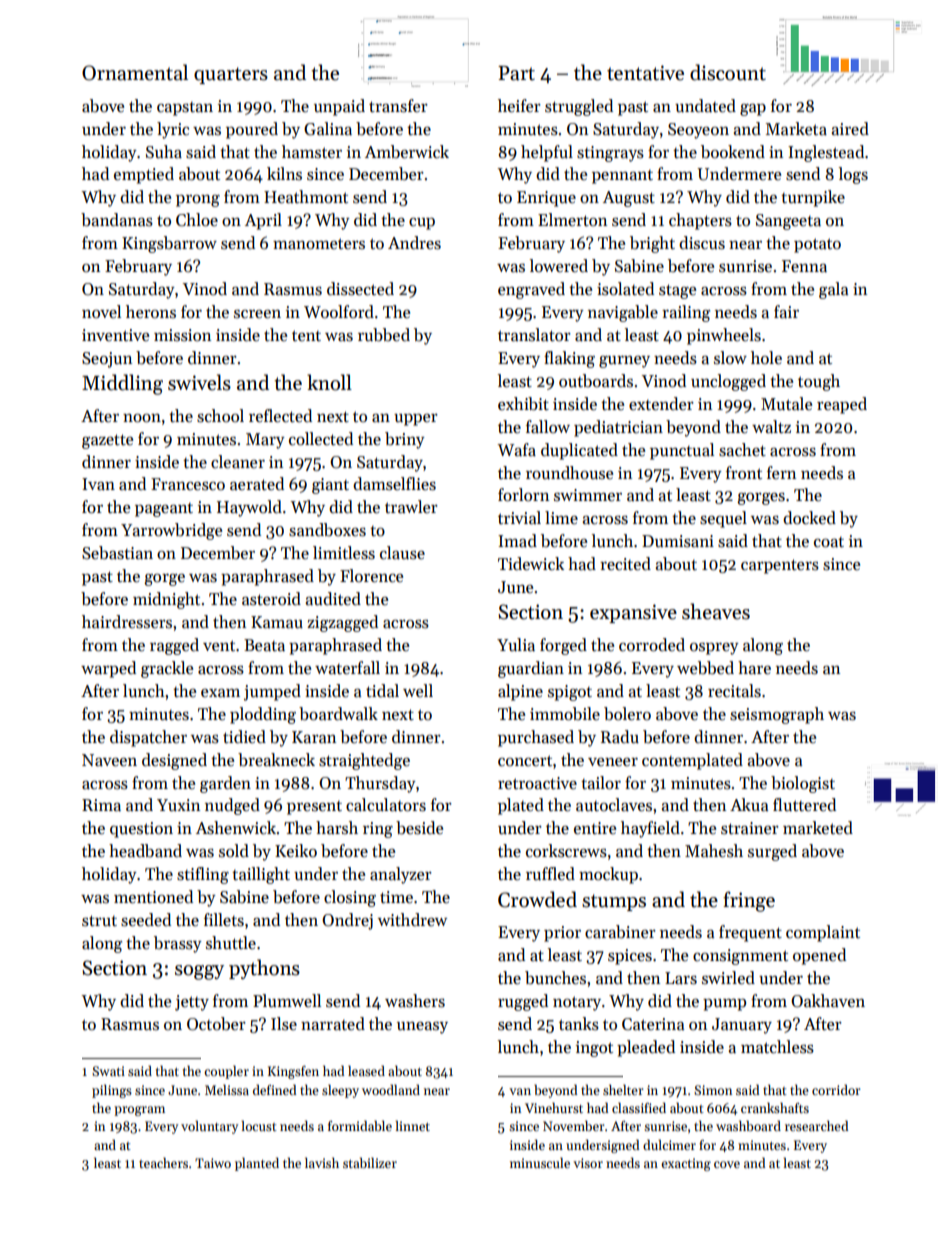  What do you see at coordinates (516, 645) in the document?
I see `Yulia` at bounding box center [516, 645].
